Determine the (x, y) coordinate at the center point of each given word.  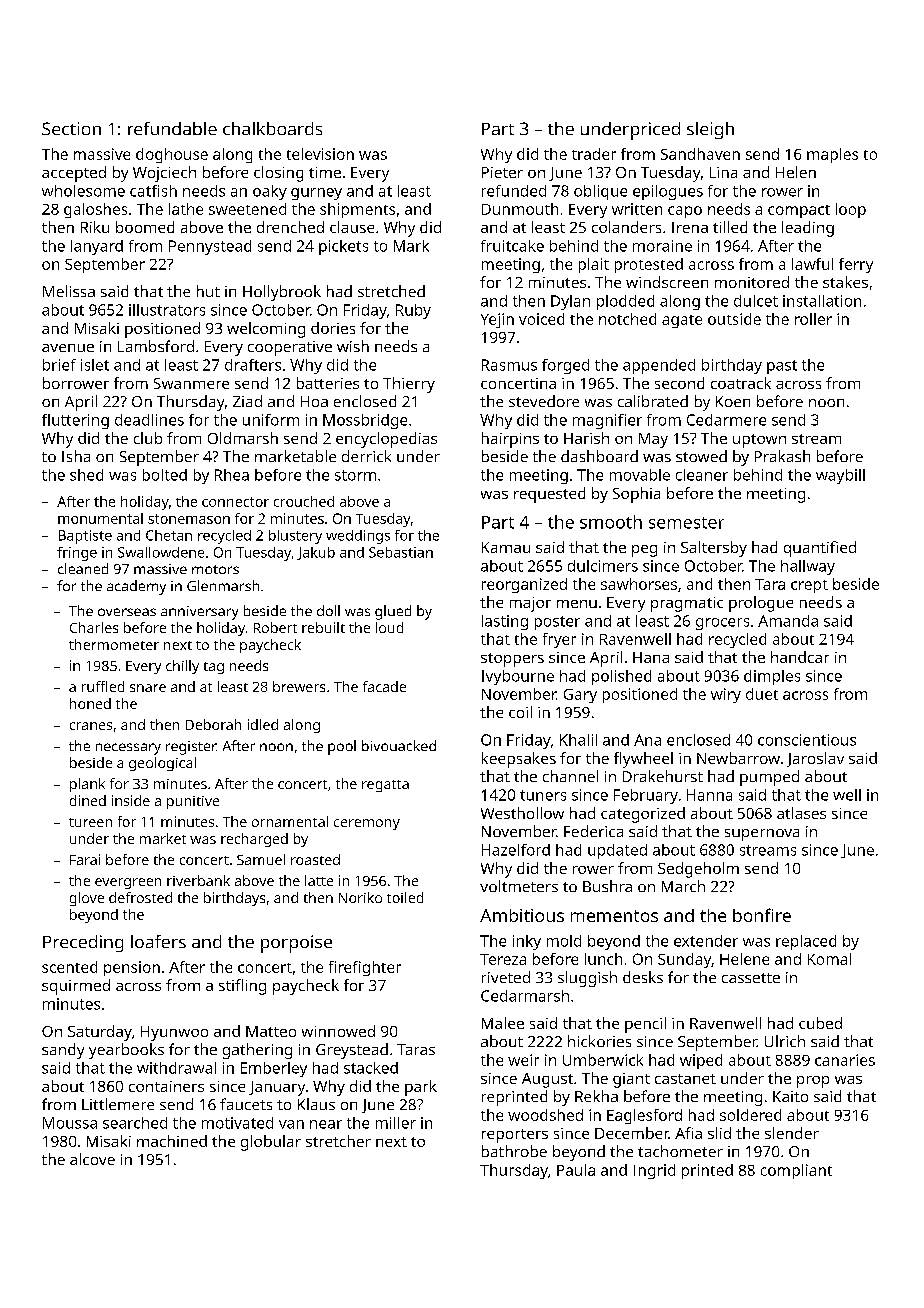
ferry (856, 265)
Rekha (596, 1096)
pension (132, 968)
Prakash (782, 456)
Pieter (502, 172)
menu (577, 604)
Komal (829, 959)
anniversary (199, 613)
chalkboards (272, 128)
